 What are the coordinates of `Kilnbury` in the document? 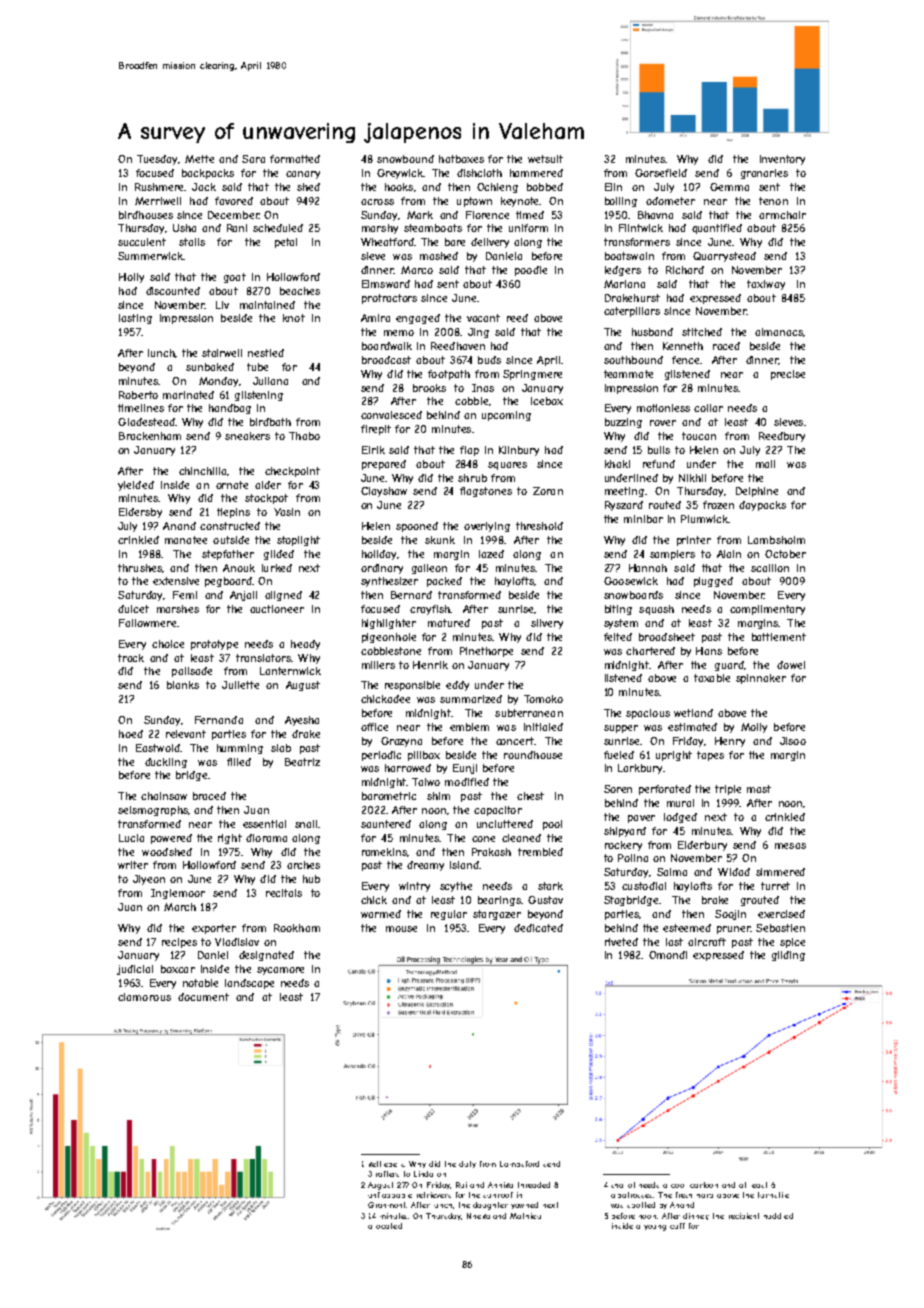 It's located at (519, 451).
